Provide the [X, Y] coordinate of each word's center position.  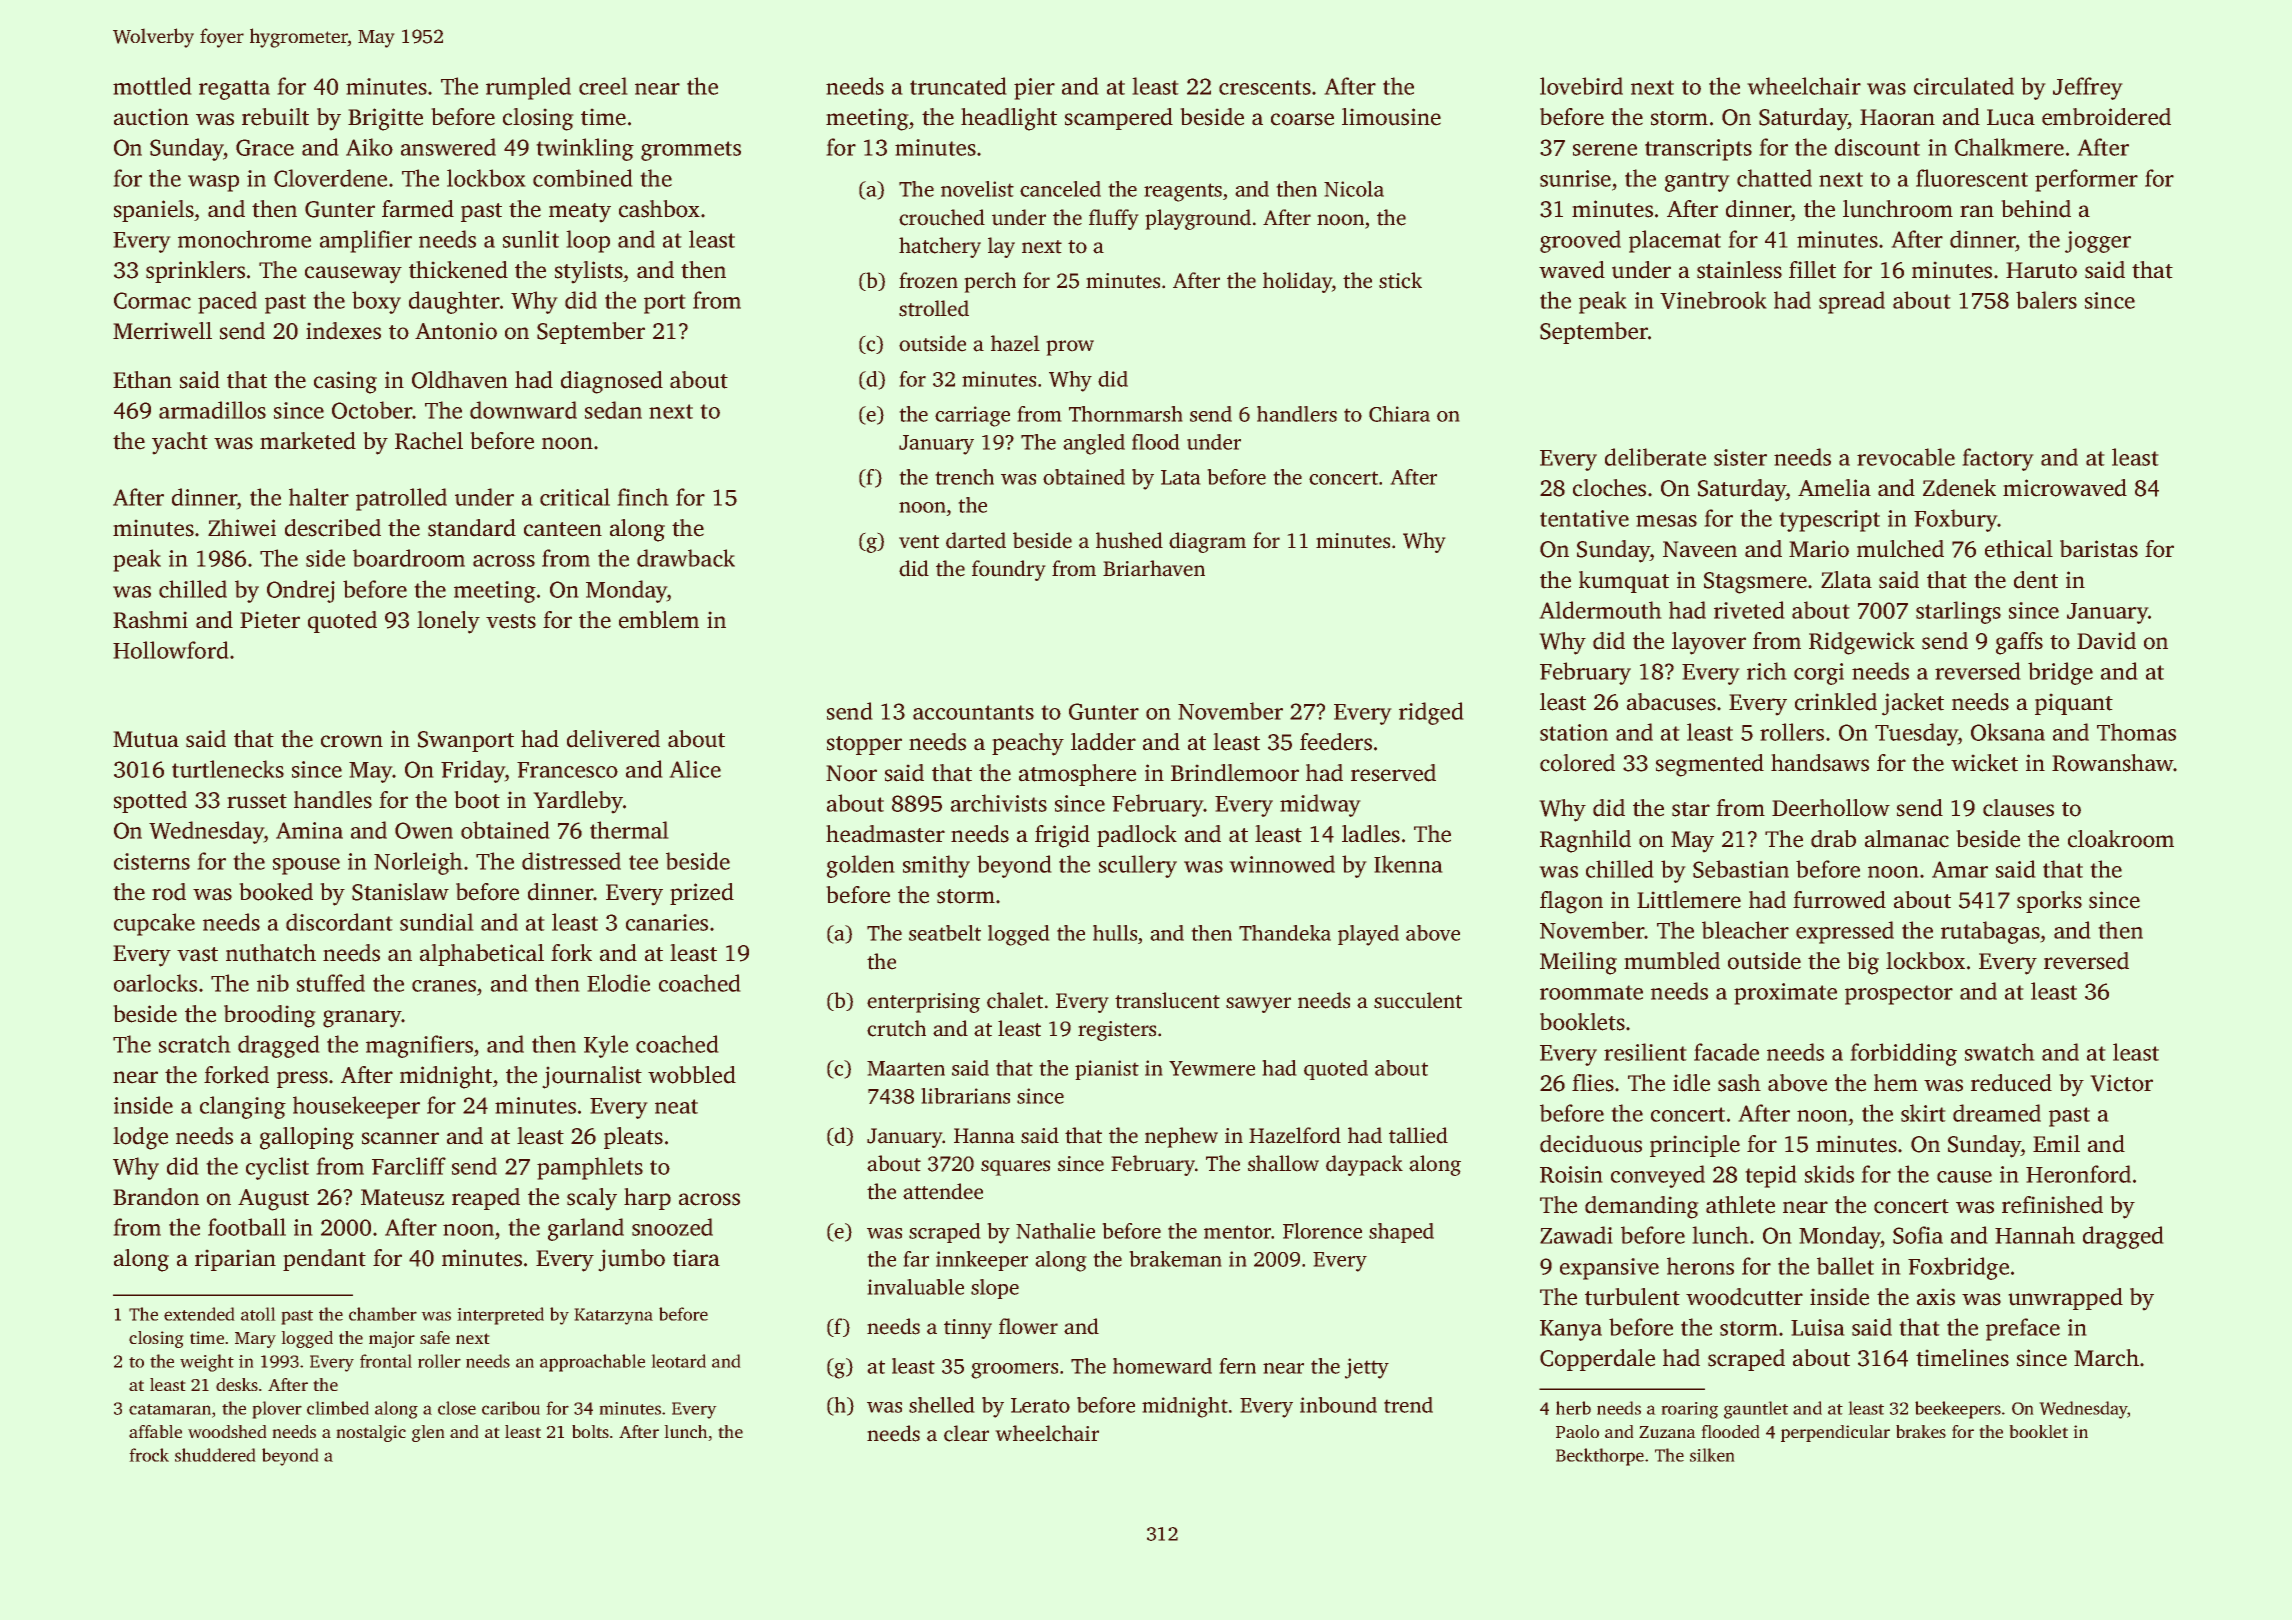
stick [1400, 280]
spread [1852, 302]
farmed [418, 209]
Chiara [1399, 414]
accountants [973, 712]
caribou [511, 1408]
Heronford [2078, 1174]
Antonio [456, 331]
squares [1015, 1168]
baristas [2099, 549]
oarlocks [155, 983]
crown [352, 741]
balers [2046, 300]
